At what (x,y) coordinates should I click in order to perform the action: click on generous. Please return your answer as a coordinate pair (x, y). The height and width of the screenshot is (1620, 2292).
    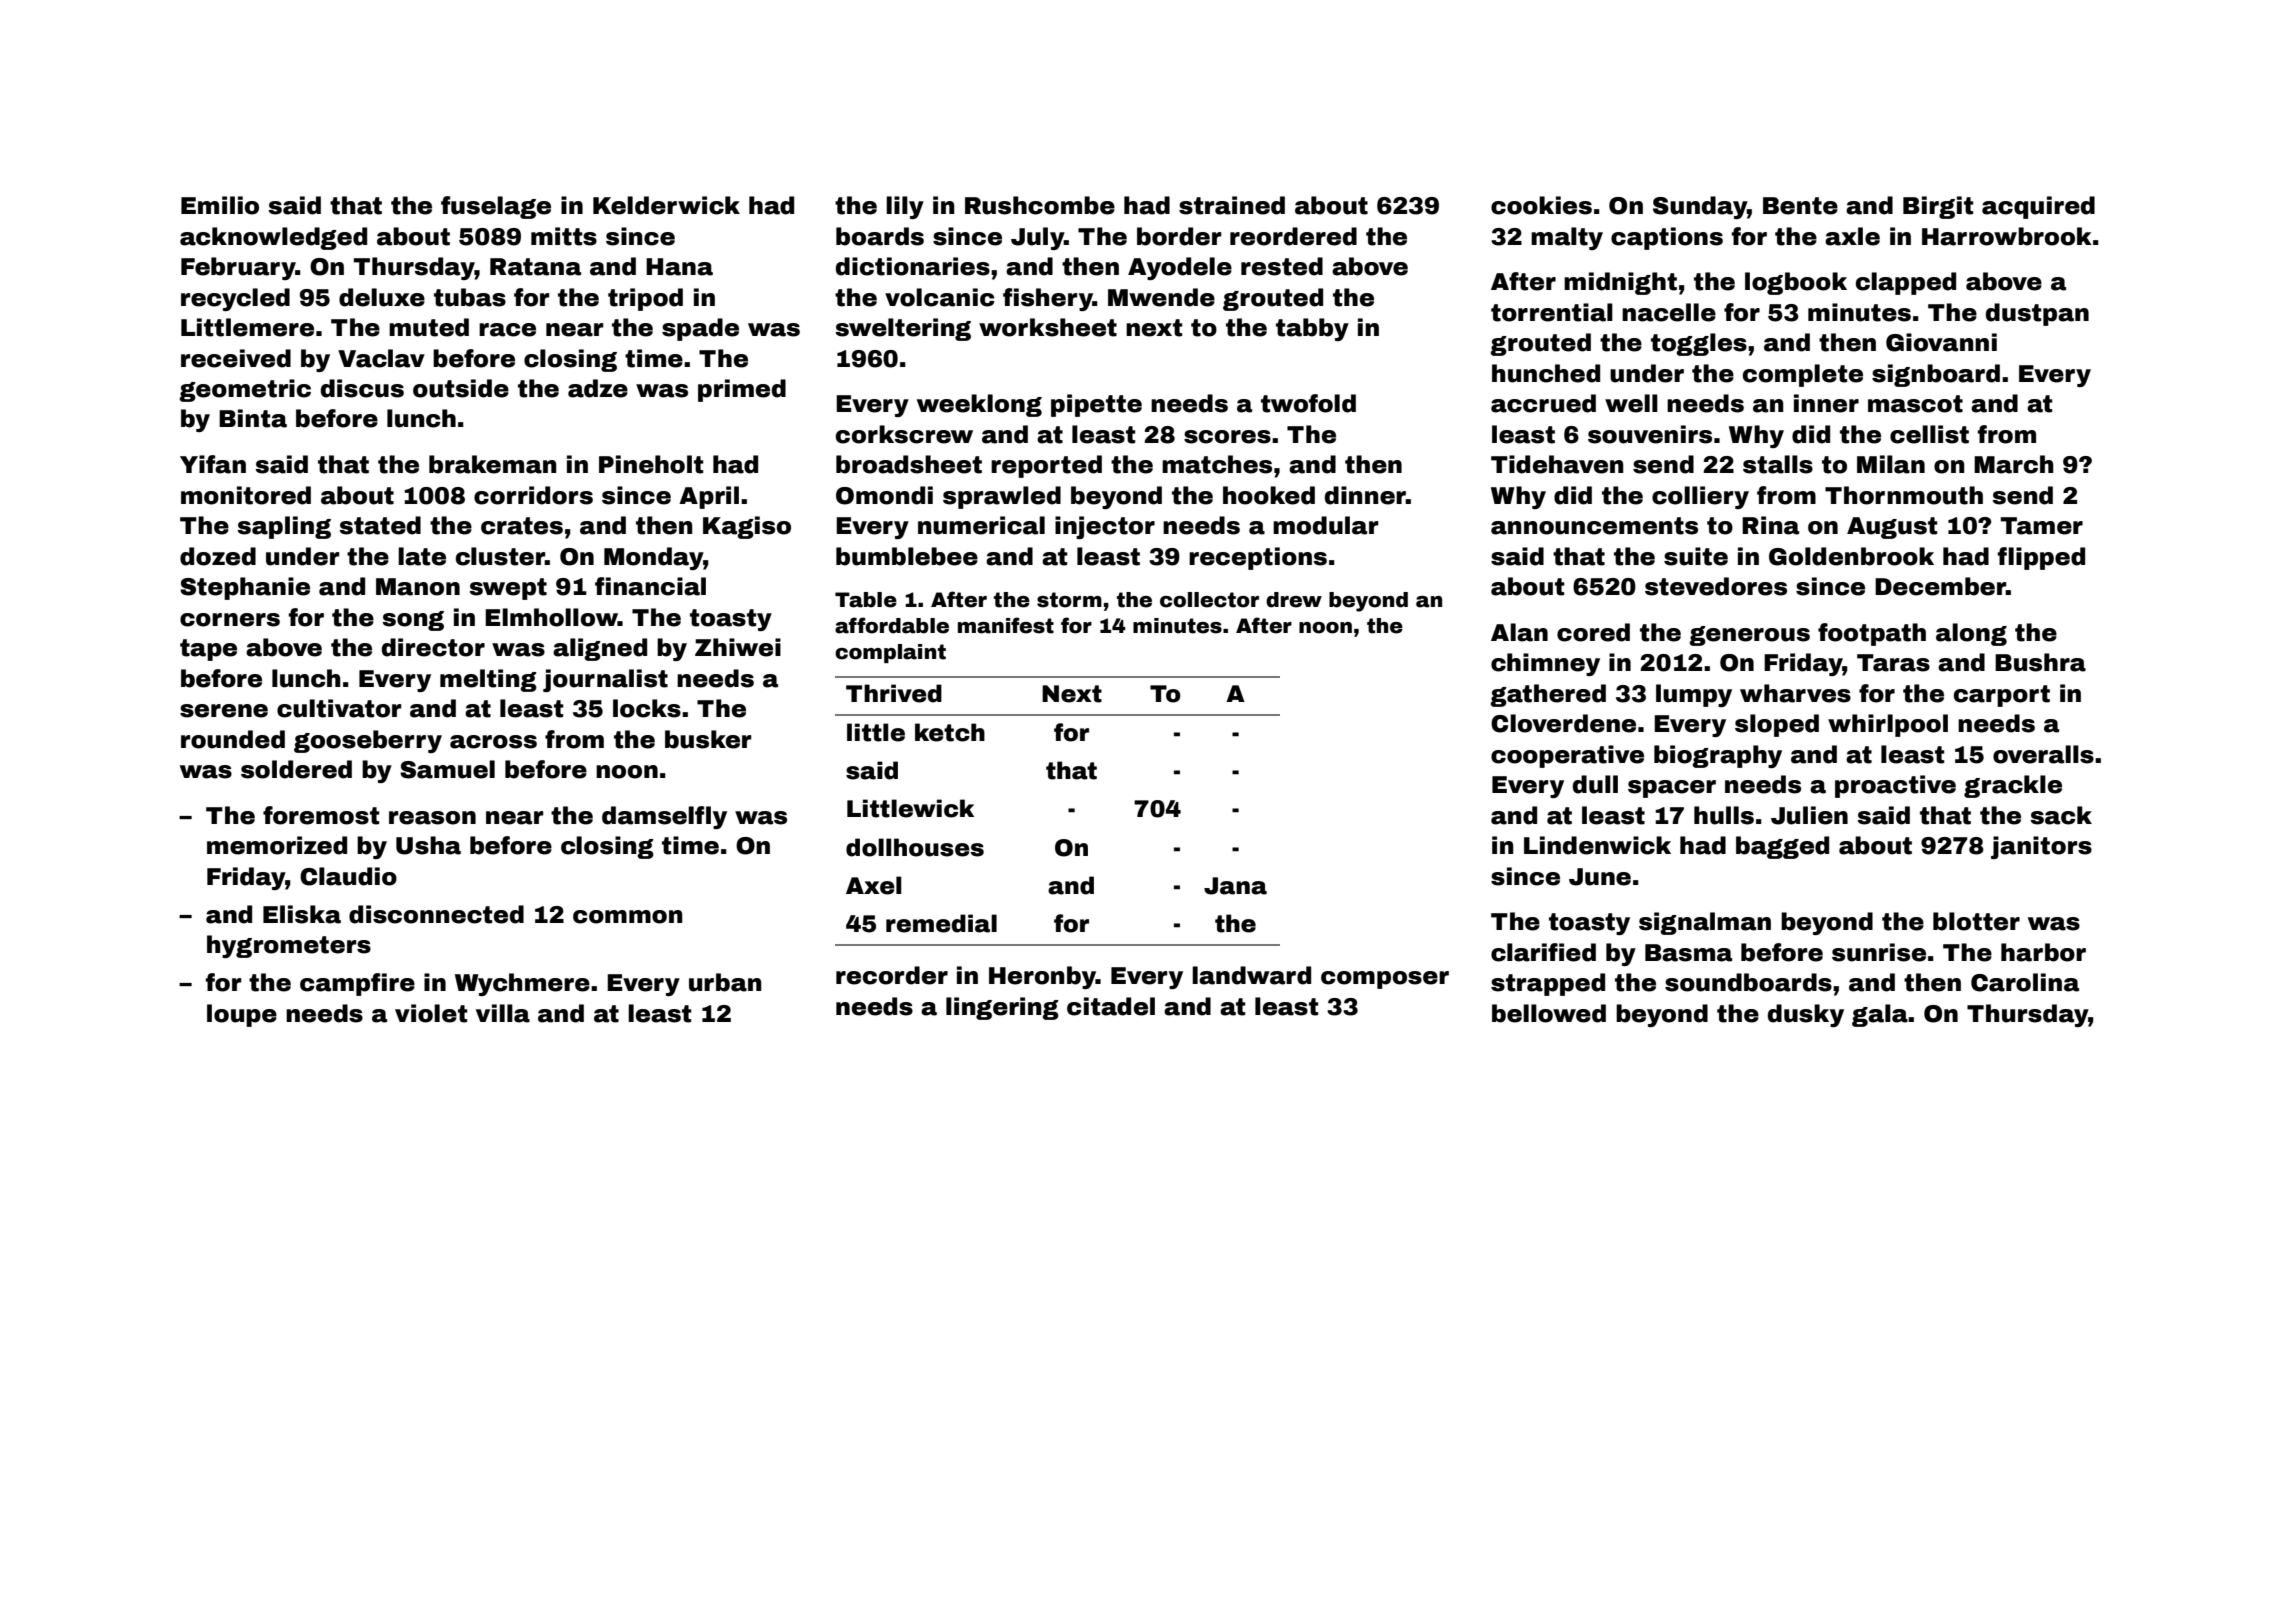
    Looking at the image, I should click on (1749, 636).
